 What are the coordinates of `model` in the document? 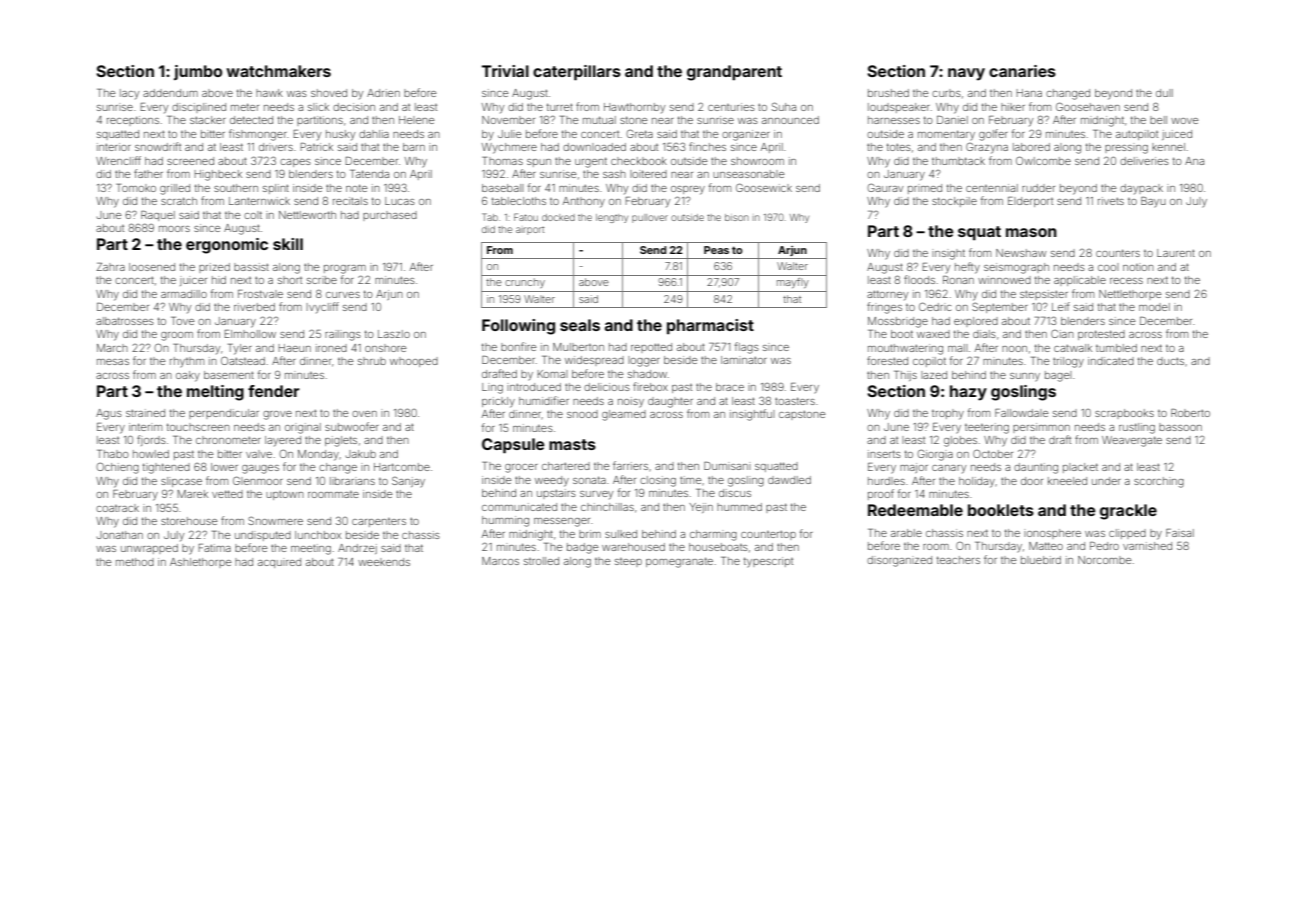 It's located at (1154, 307).
